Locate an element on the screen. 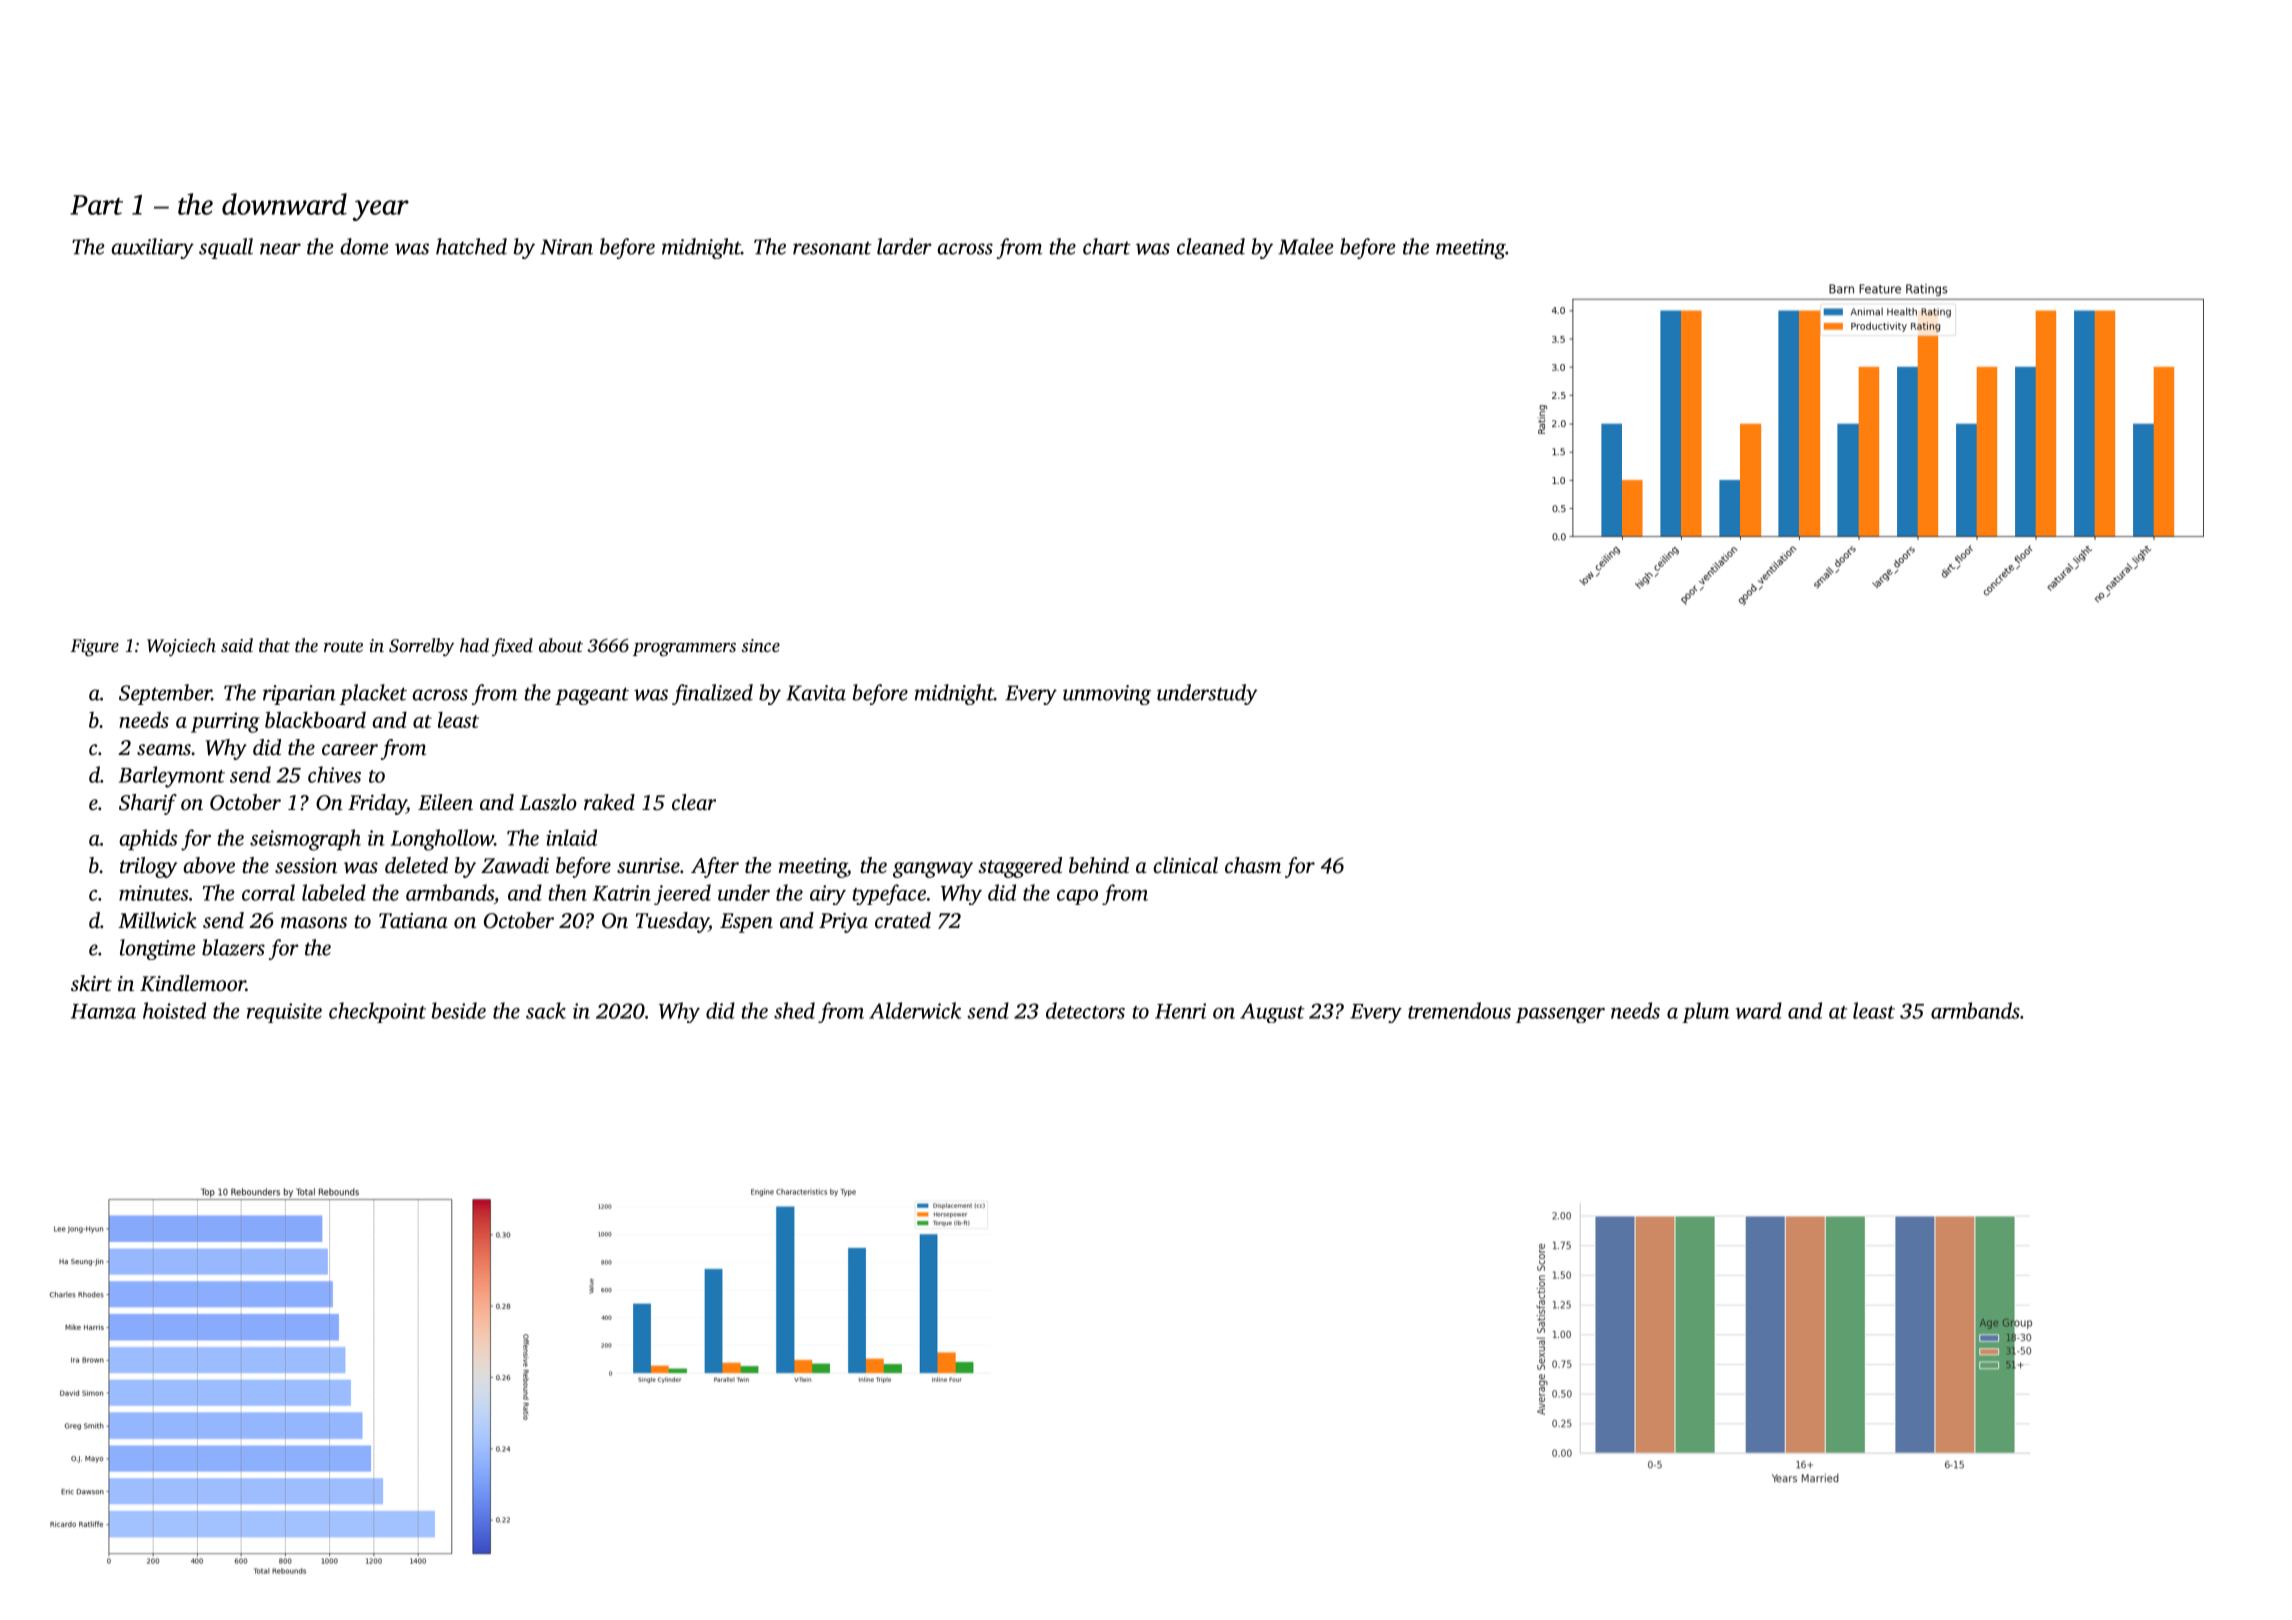 The height and width of the screenshot is (1620, 2292). larder is located at coordinates (904, 246).
